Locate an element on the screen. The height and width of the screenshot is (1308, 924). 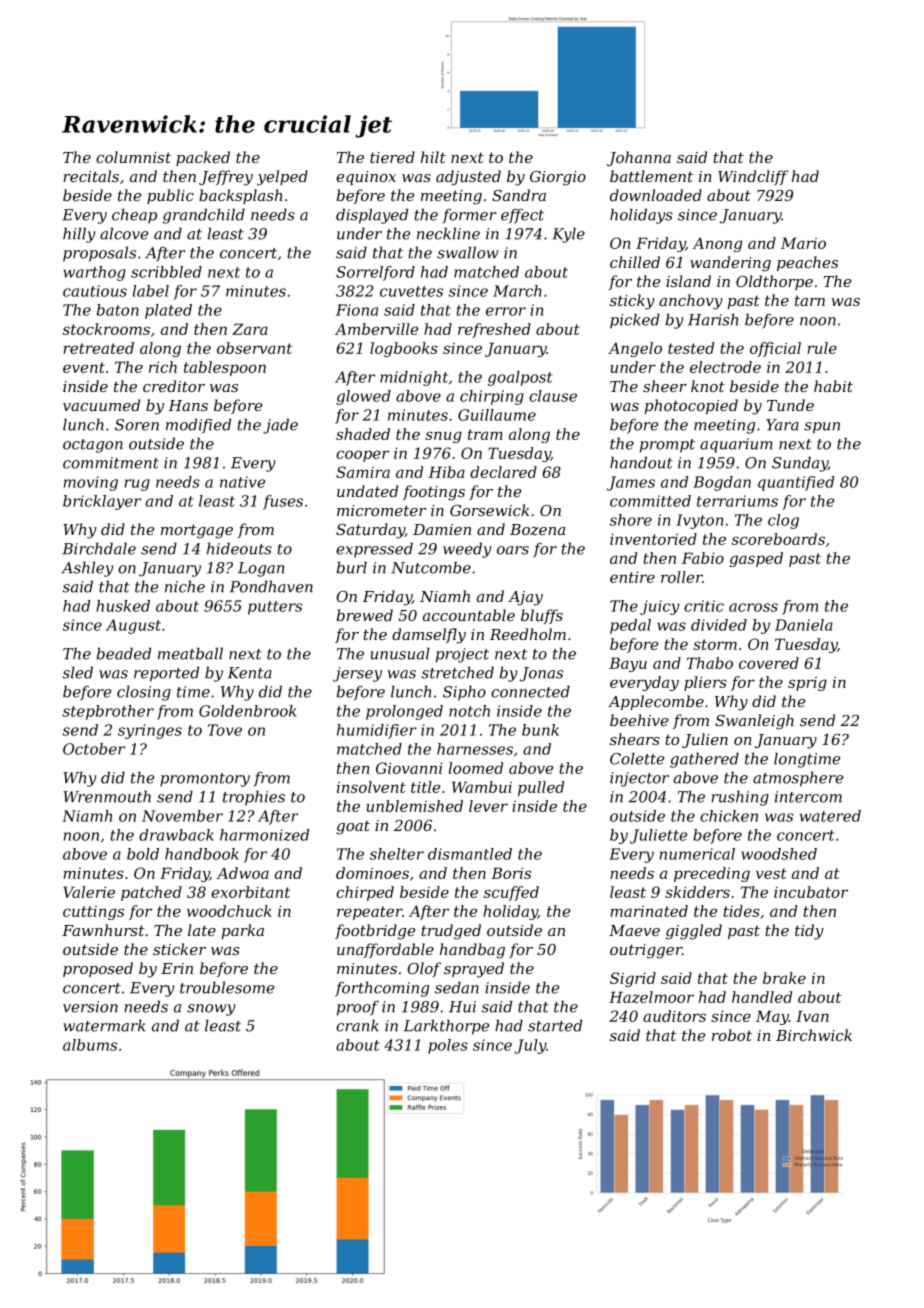
Valerie is located at coordinates (89, 892).
